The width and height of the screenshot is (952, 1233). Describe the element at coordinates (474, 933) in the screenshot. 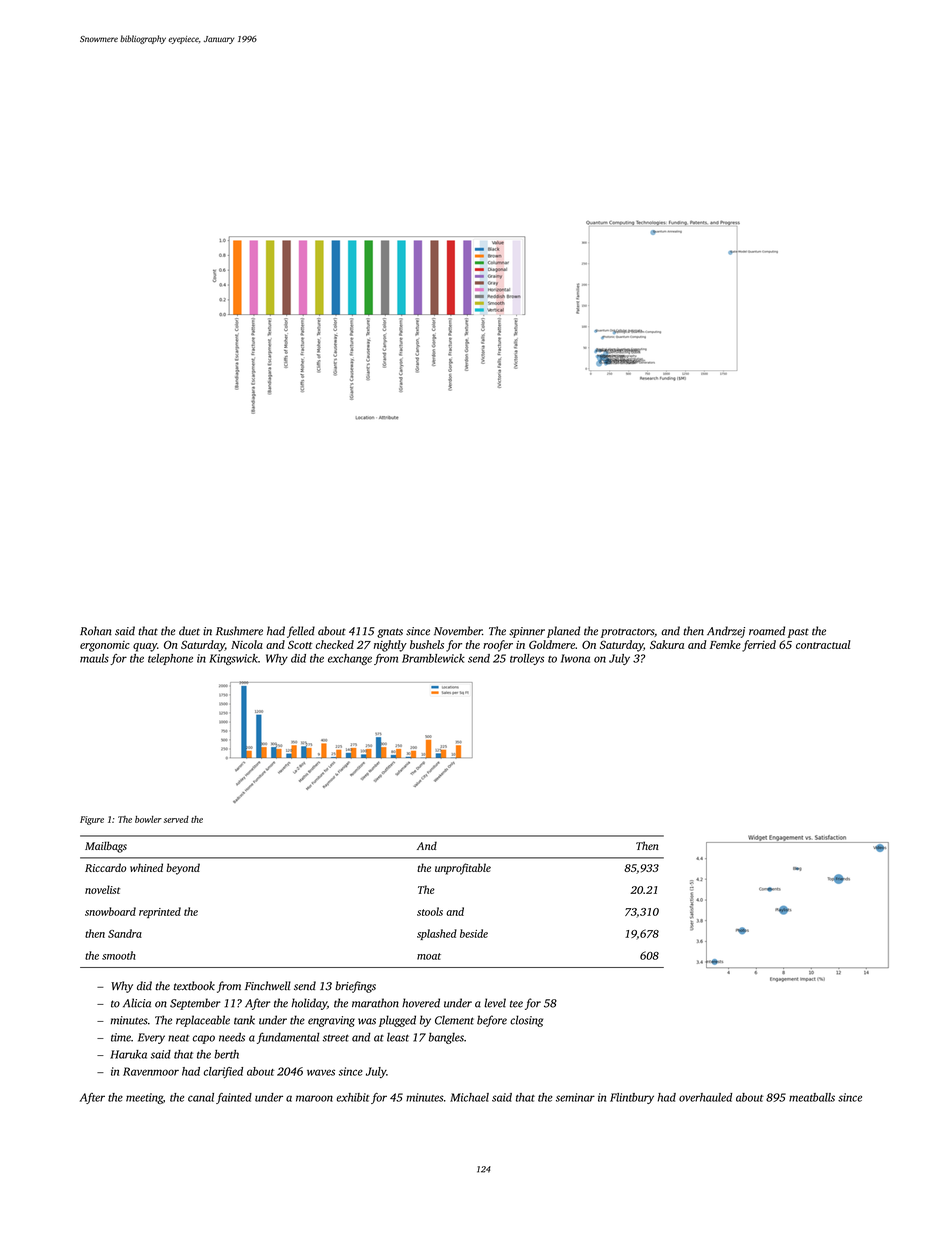

I see `beside` at that location.
